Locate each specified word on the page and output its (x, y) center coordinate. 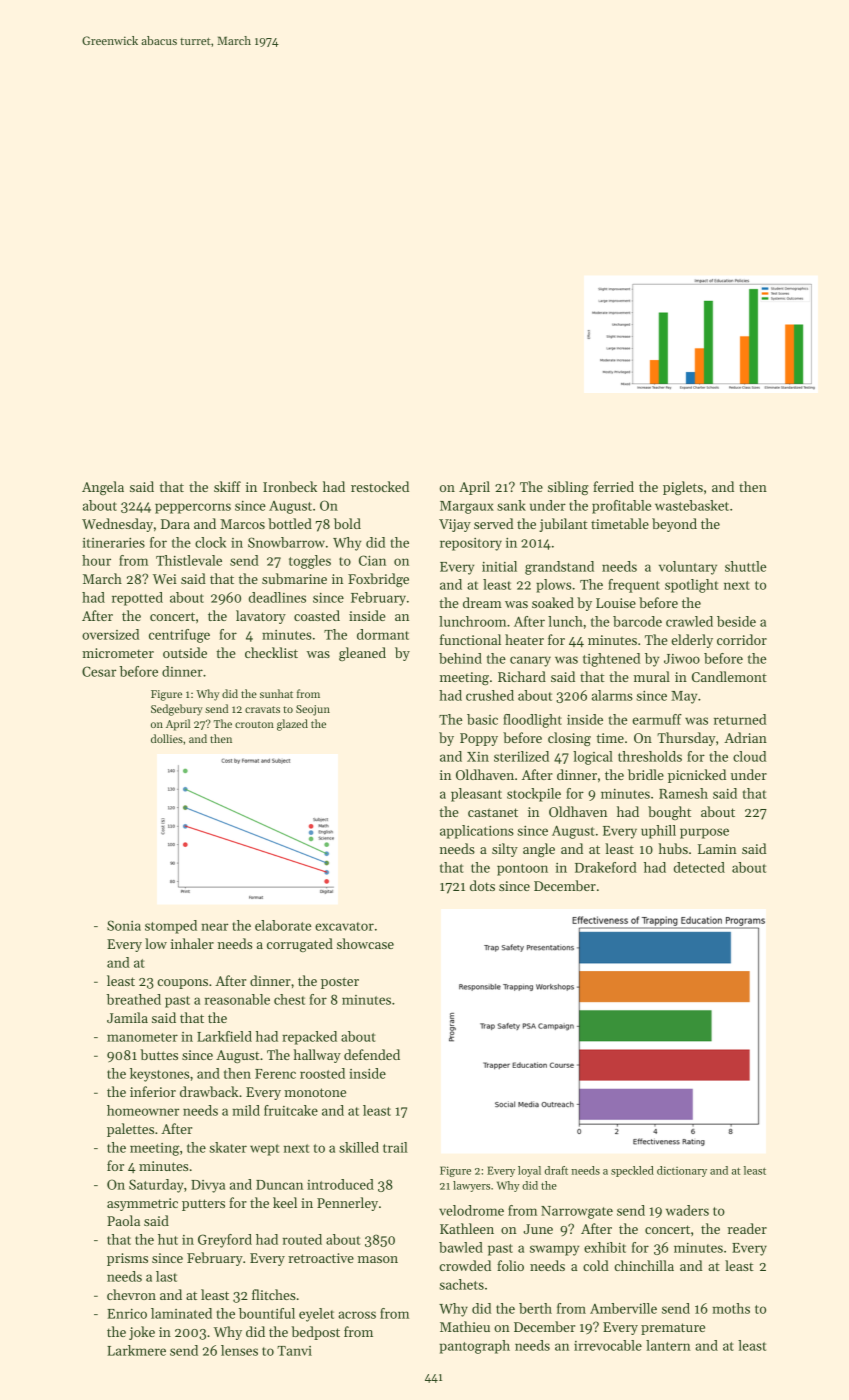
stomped (171, 927)
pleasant (476, 795)
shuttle (745, 566)
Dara (175, 524)
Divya (208, 1186)
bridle (646, 774)
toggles (310, 562)
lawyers (471, 1186)
